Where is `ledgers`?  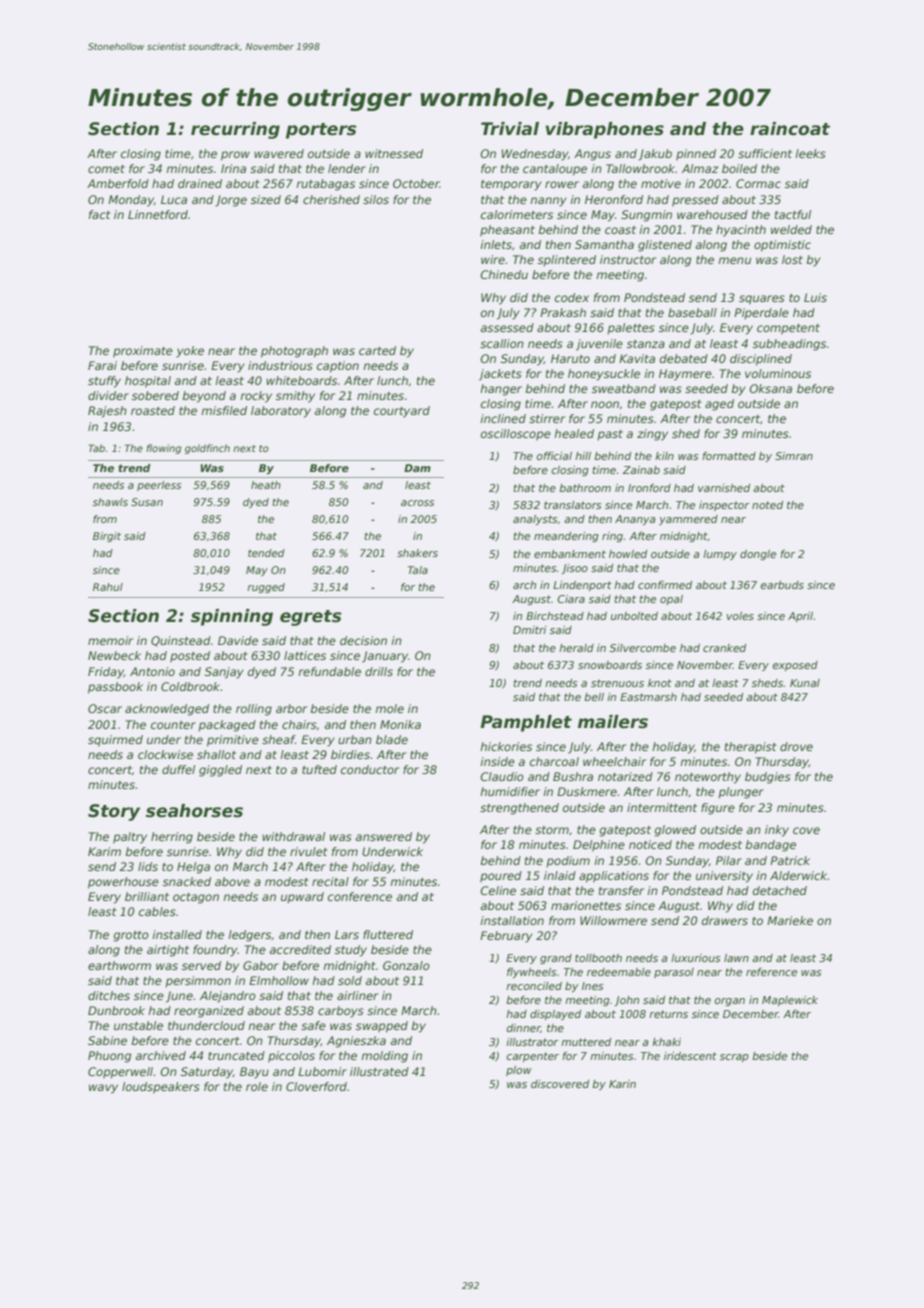
ledgers is located at coordinates (249, 936).
